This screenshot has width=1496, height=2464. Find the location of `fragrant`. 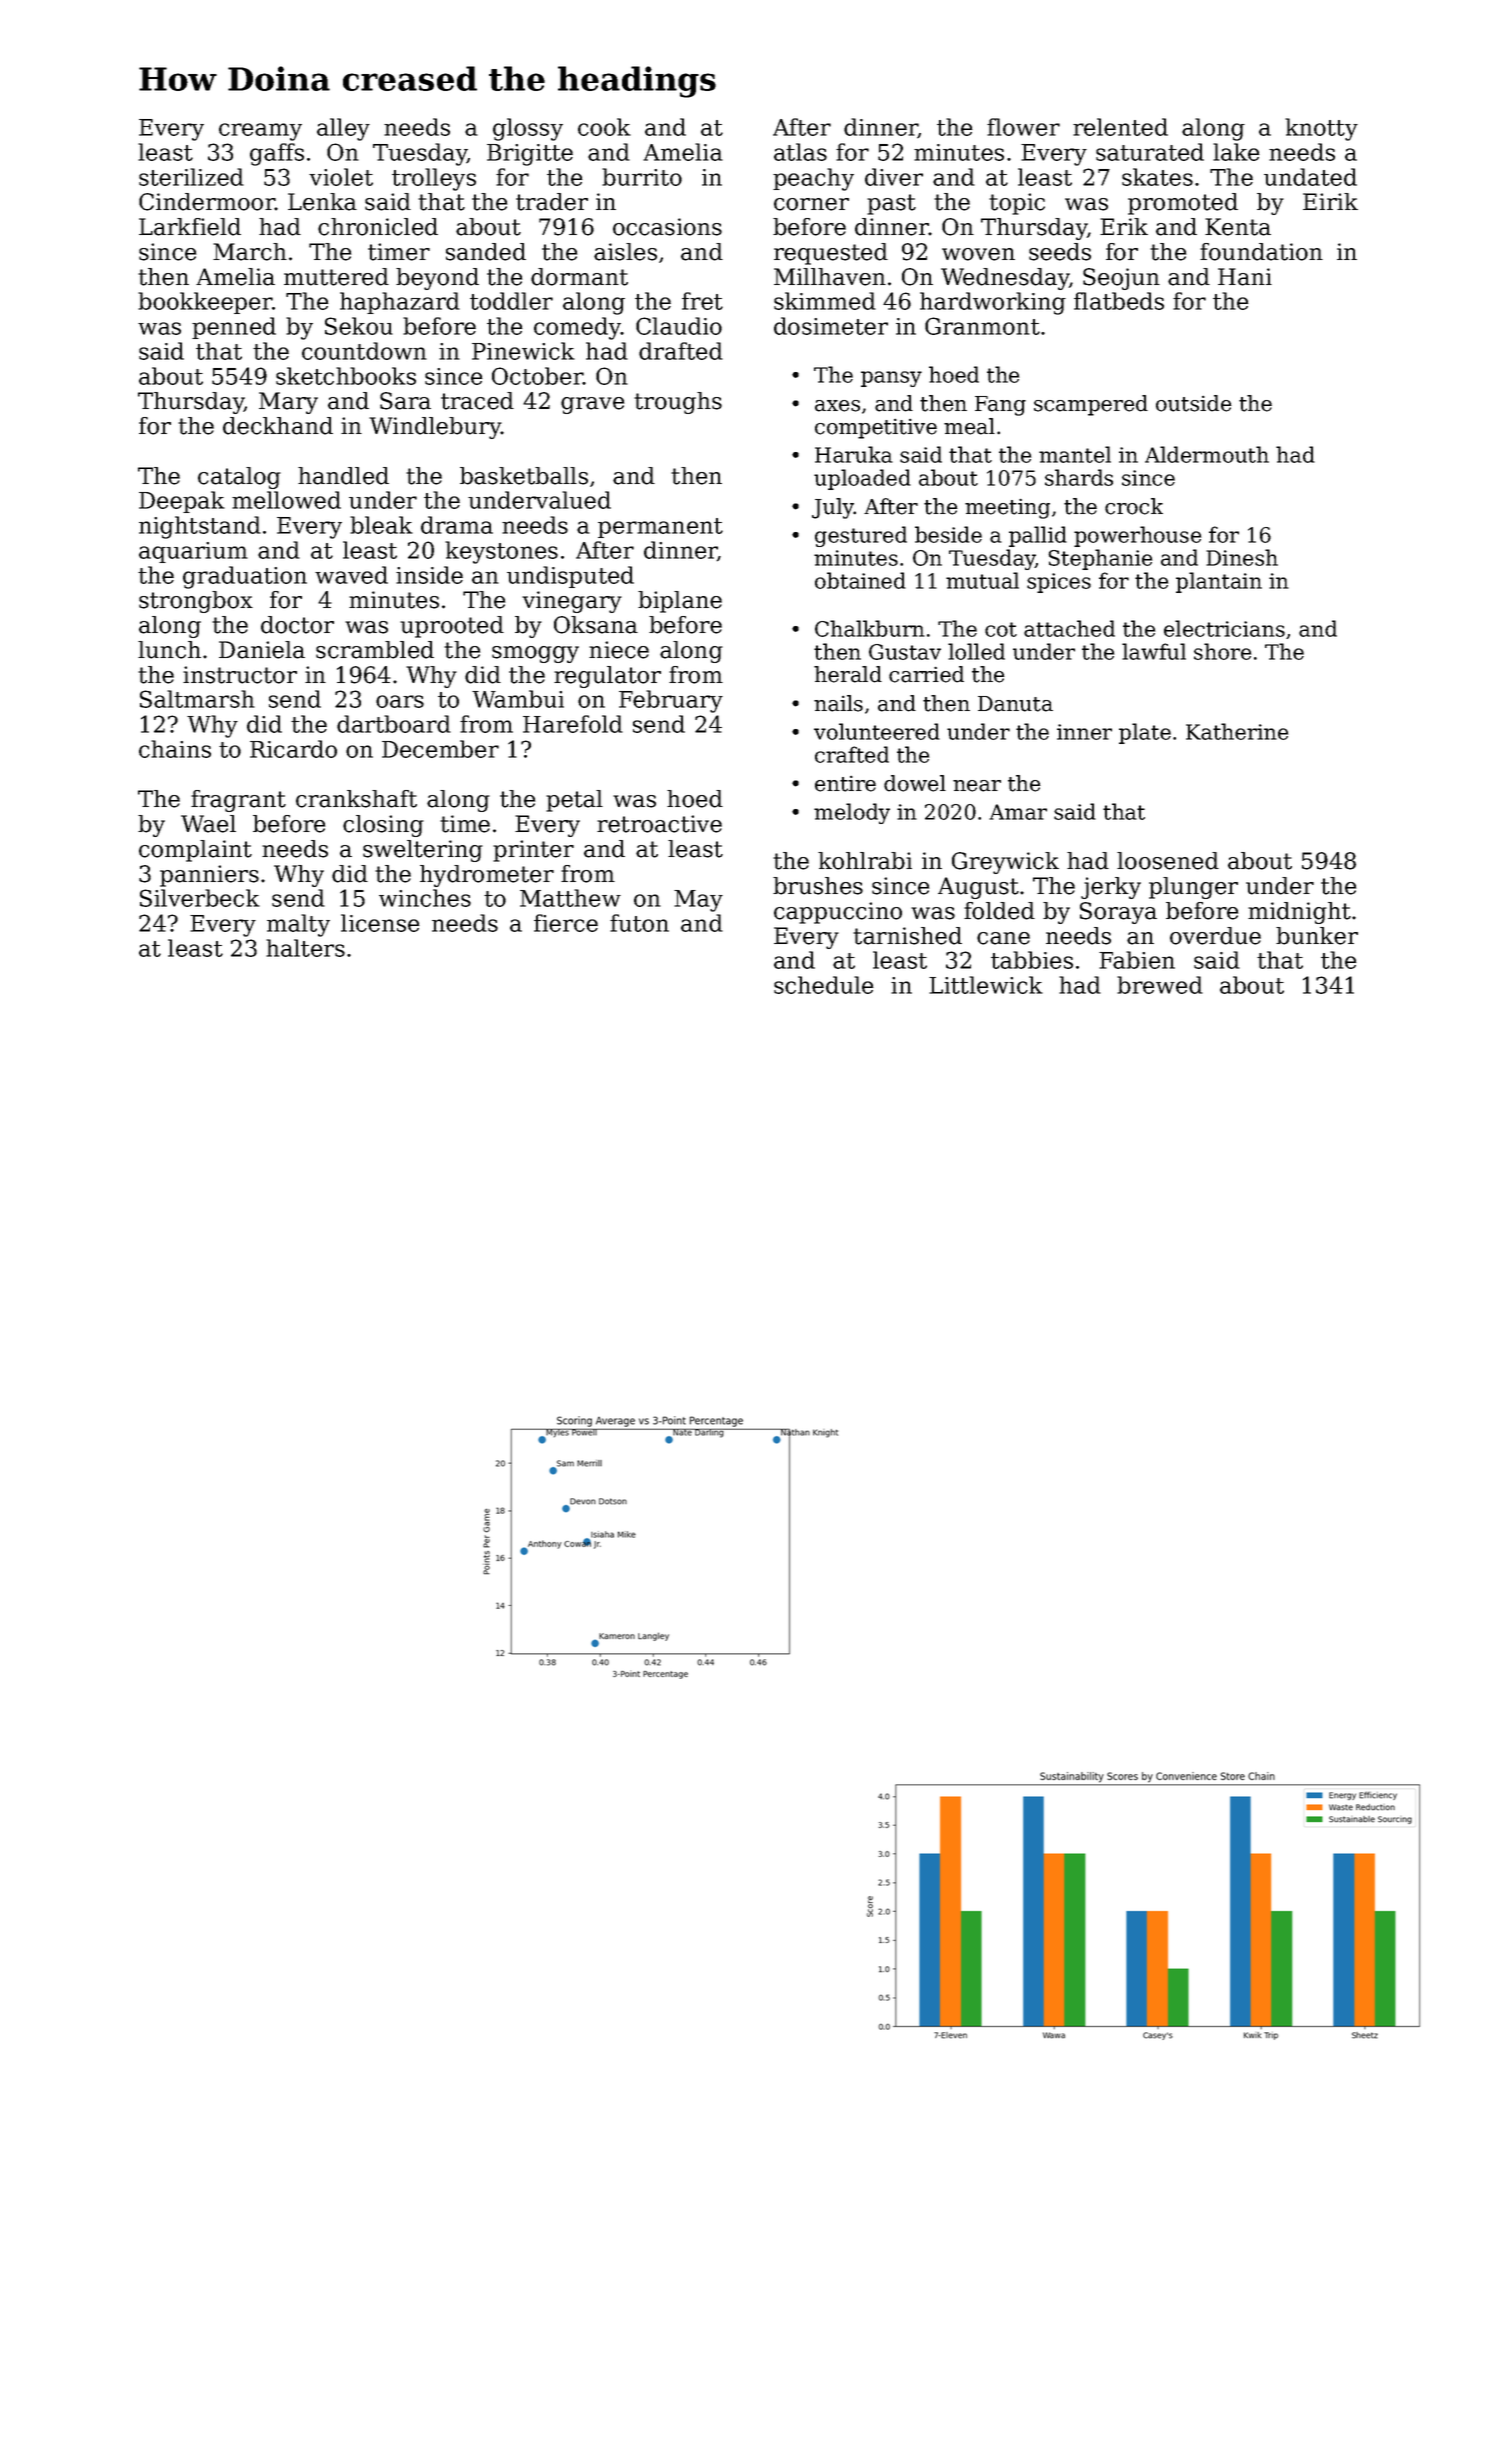

fragrant is located at coordinates (238, 801).
